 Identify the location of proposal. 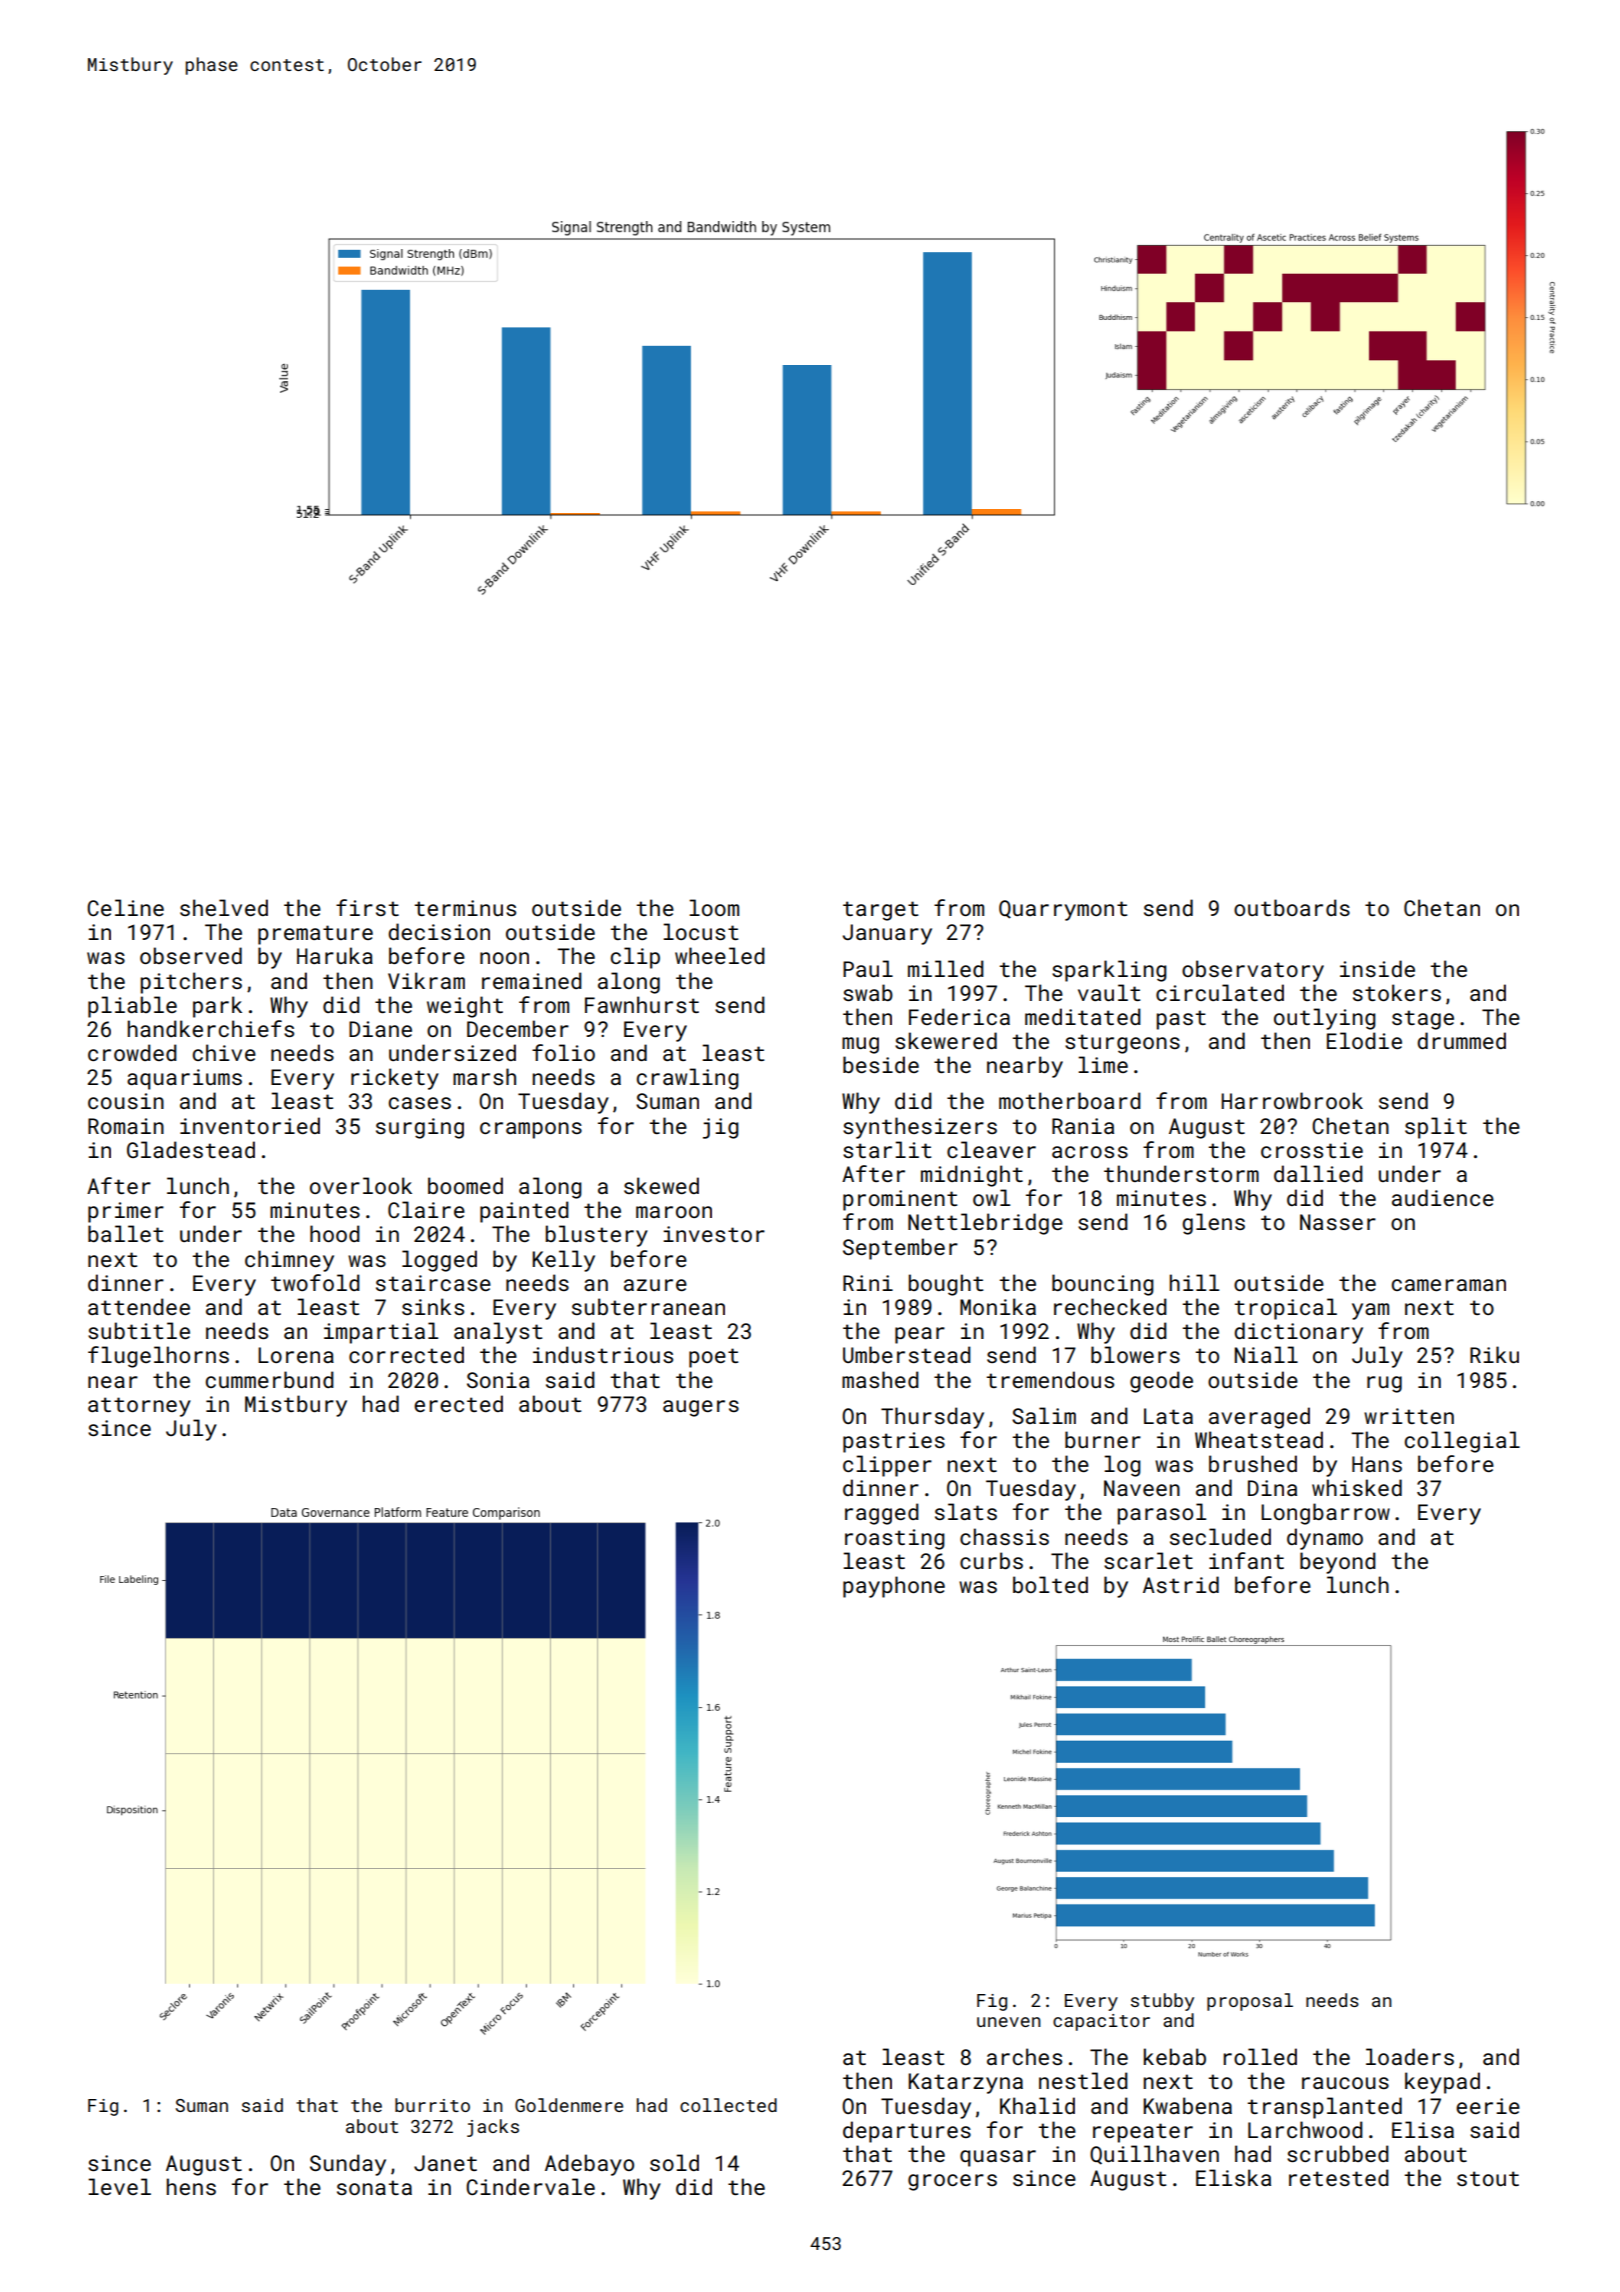
(1250, 2002).
